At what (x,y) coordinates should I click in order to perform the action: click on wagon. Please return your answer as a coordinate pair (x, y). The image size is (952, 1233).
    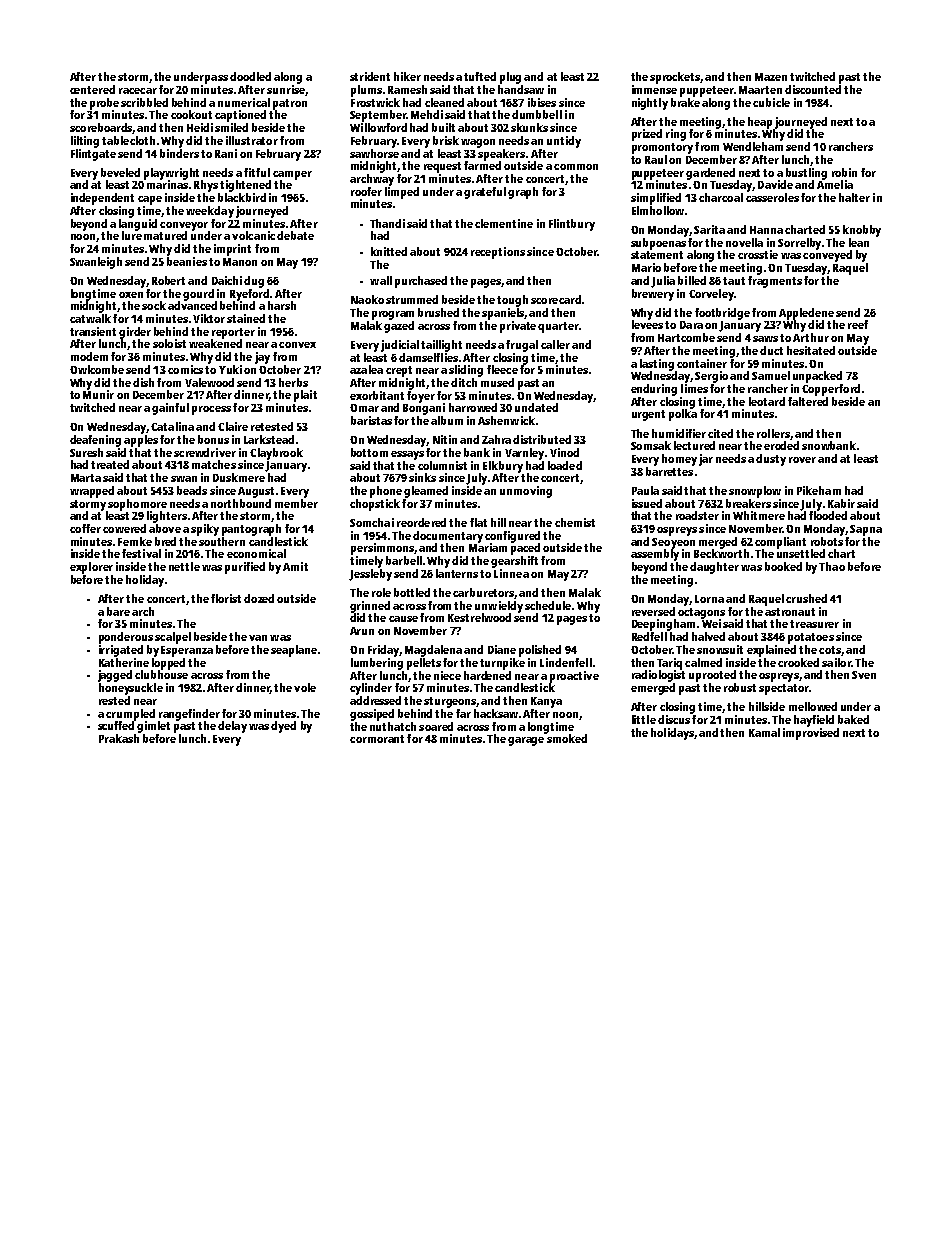
    Looking at the image, I should click on (478, 143).
